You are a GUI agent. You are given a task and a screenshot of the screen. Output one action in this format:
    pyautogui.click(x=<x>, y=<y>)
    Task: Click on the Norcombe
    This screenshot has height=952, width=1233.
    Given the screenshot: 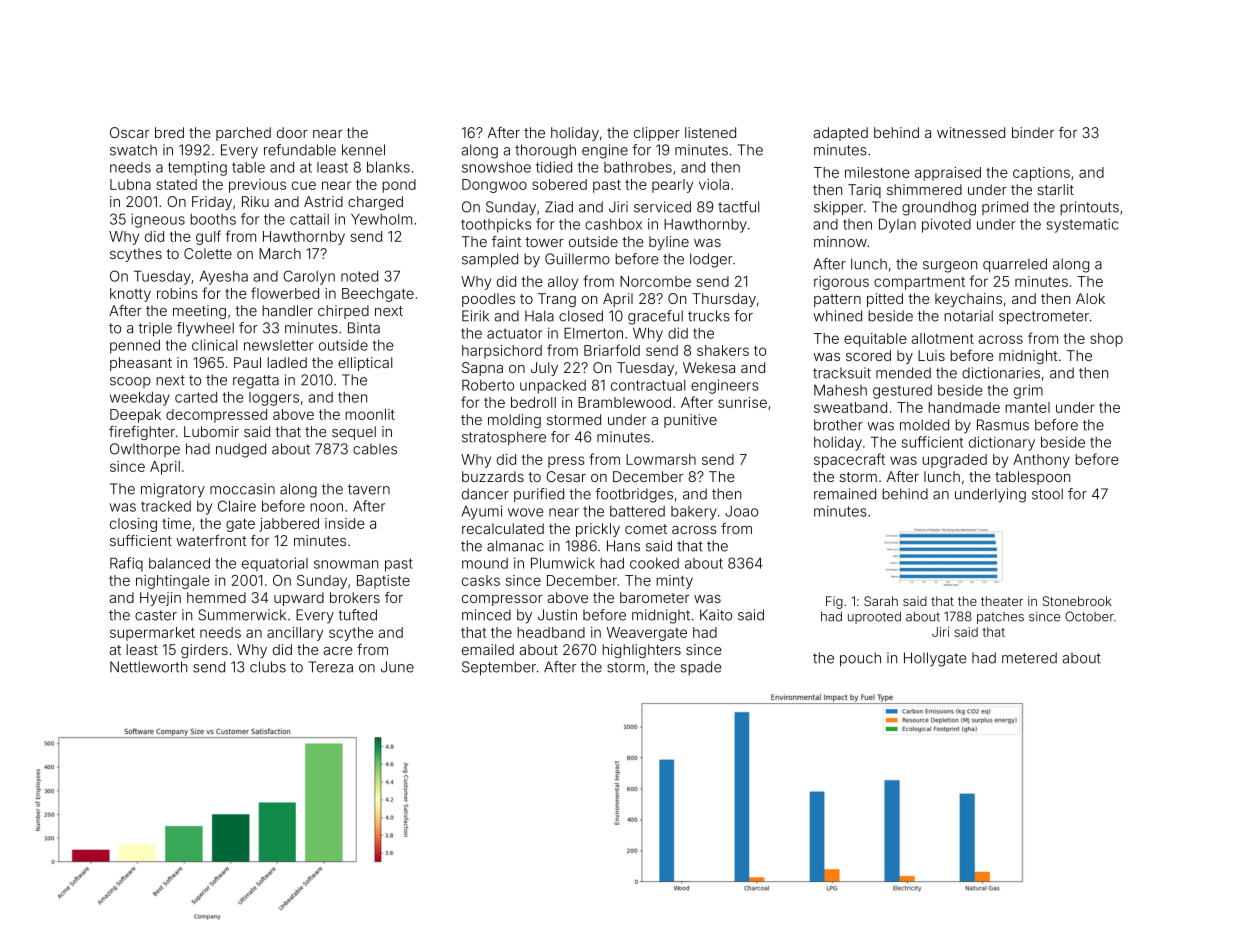 What is the action you would take?
    pyautogui.click(x=655, y=281)
